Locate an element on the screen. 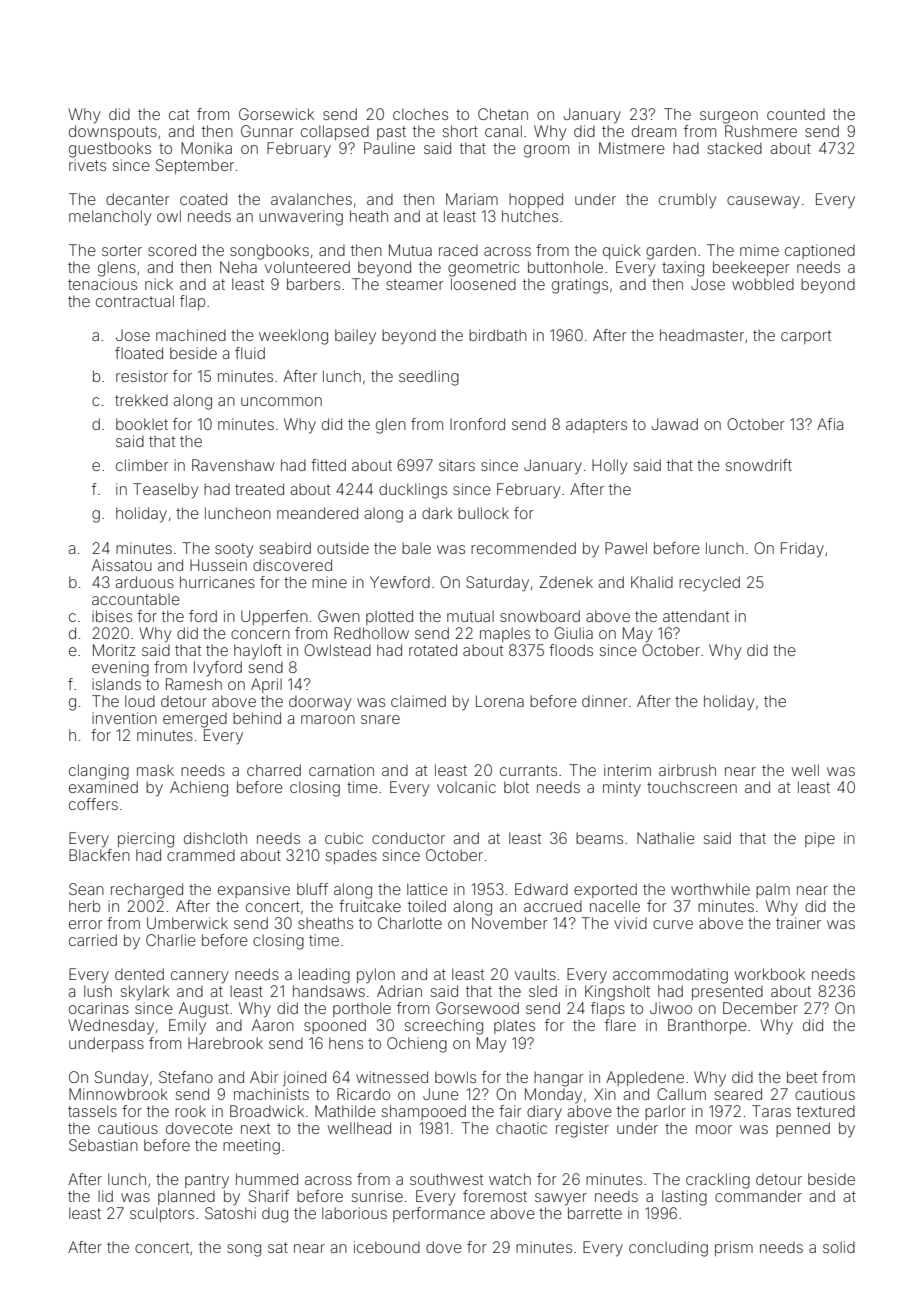  icebound is located at coordinates (387, 1247).
